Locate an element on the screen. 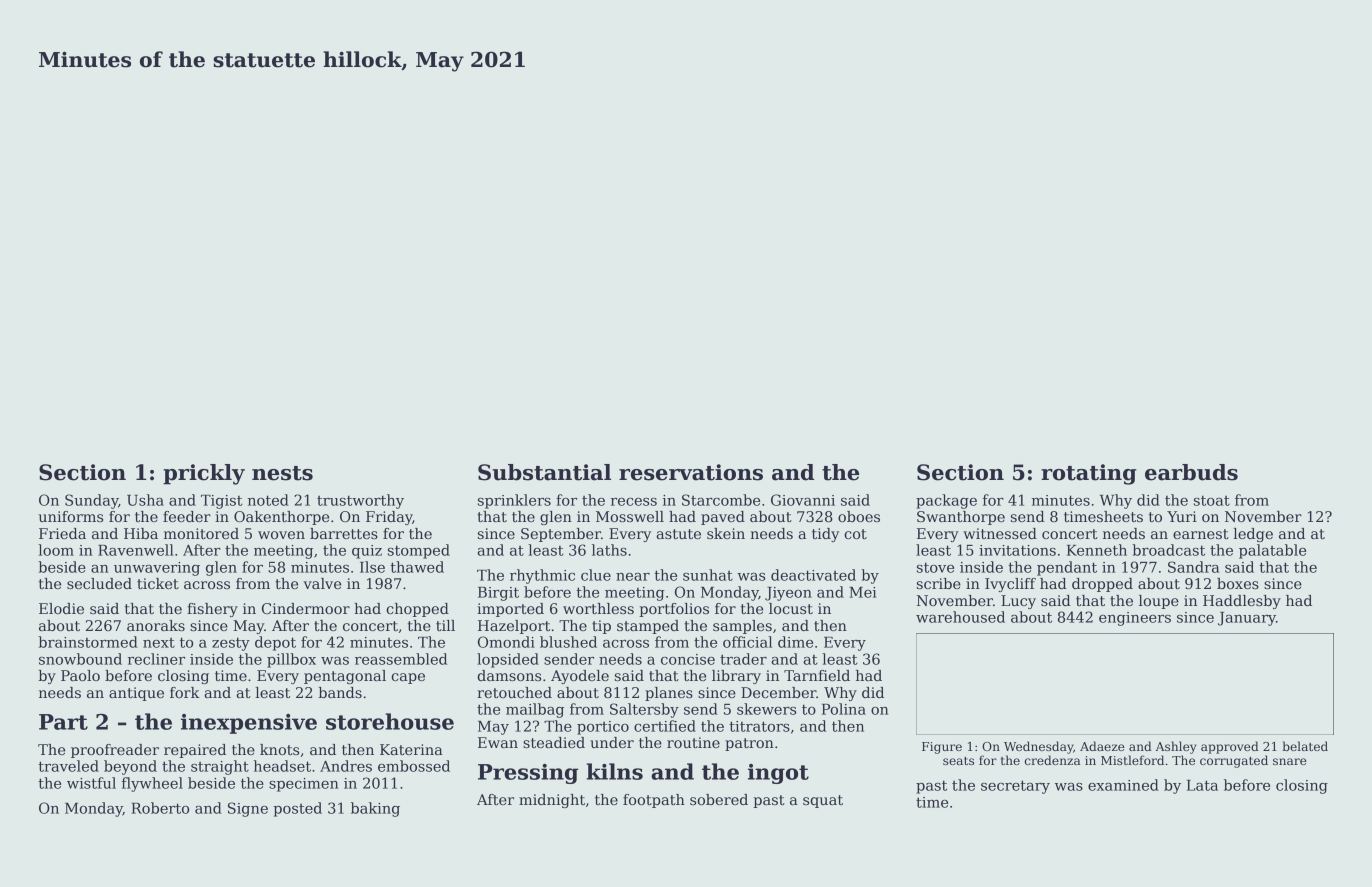 The height and width of the screenshot is (887, 1372). laths is located at coordinates (609, 550).
